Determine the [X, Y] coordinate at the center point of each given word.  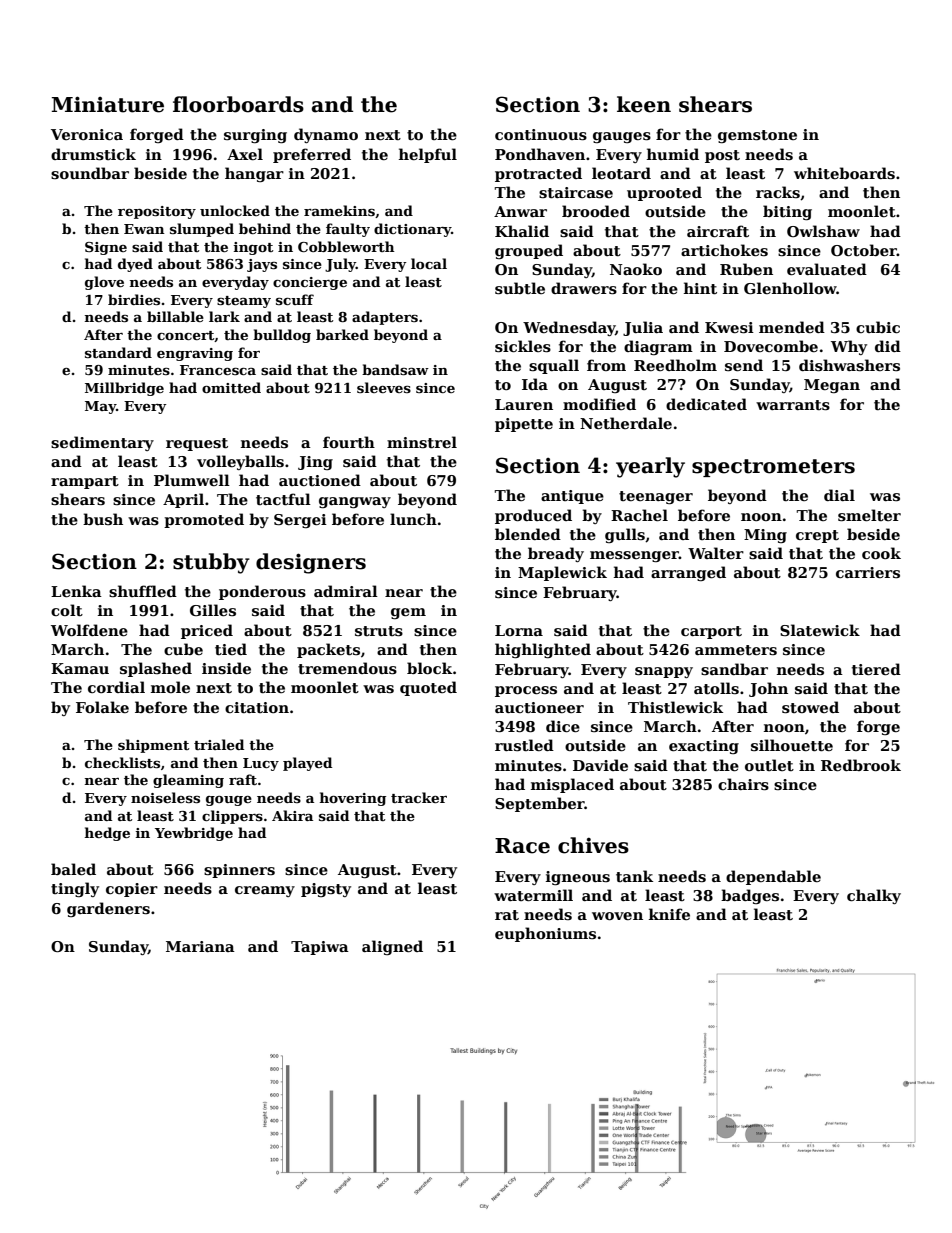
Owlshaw [823, 231]
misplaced [572, 785]
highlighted [543, 650]
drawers [584, 288]
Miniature [108, 104]
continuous [541, 134]
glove [104, 283]
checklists [122, 762]
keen [644, 104]
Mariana [200, 946]
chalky [874, 896]
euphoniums [545, 934]
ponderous [262, 592]
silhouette [792, 745]
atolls [716, 688]
